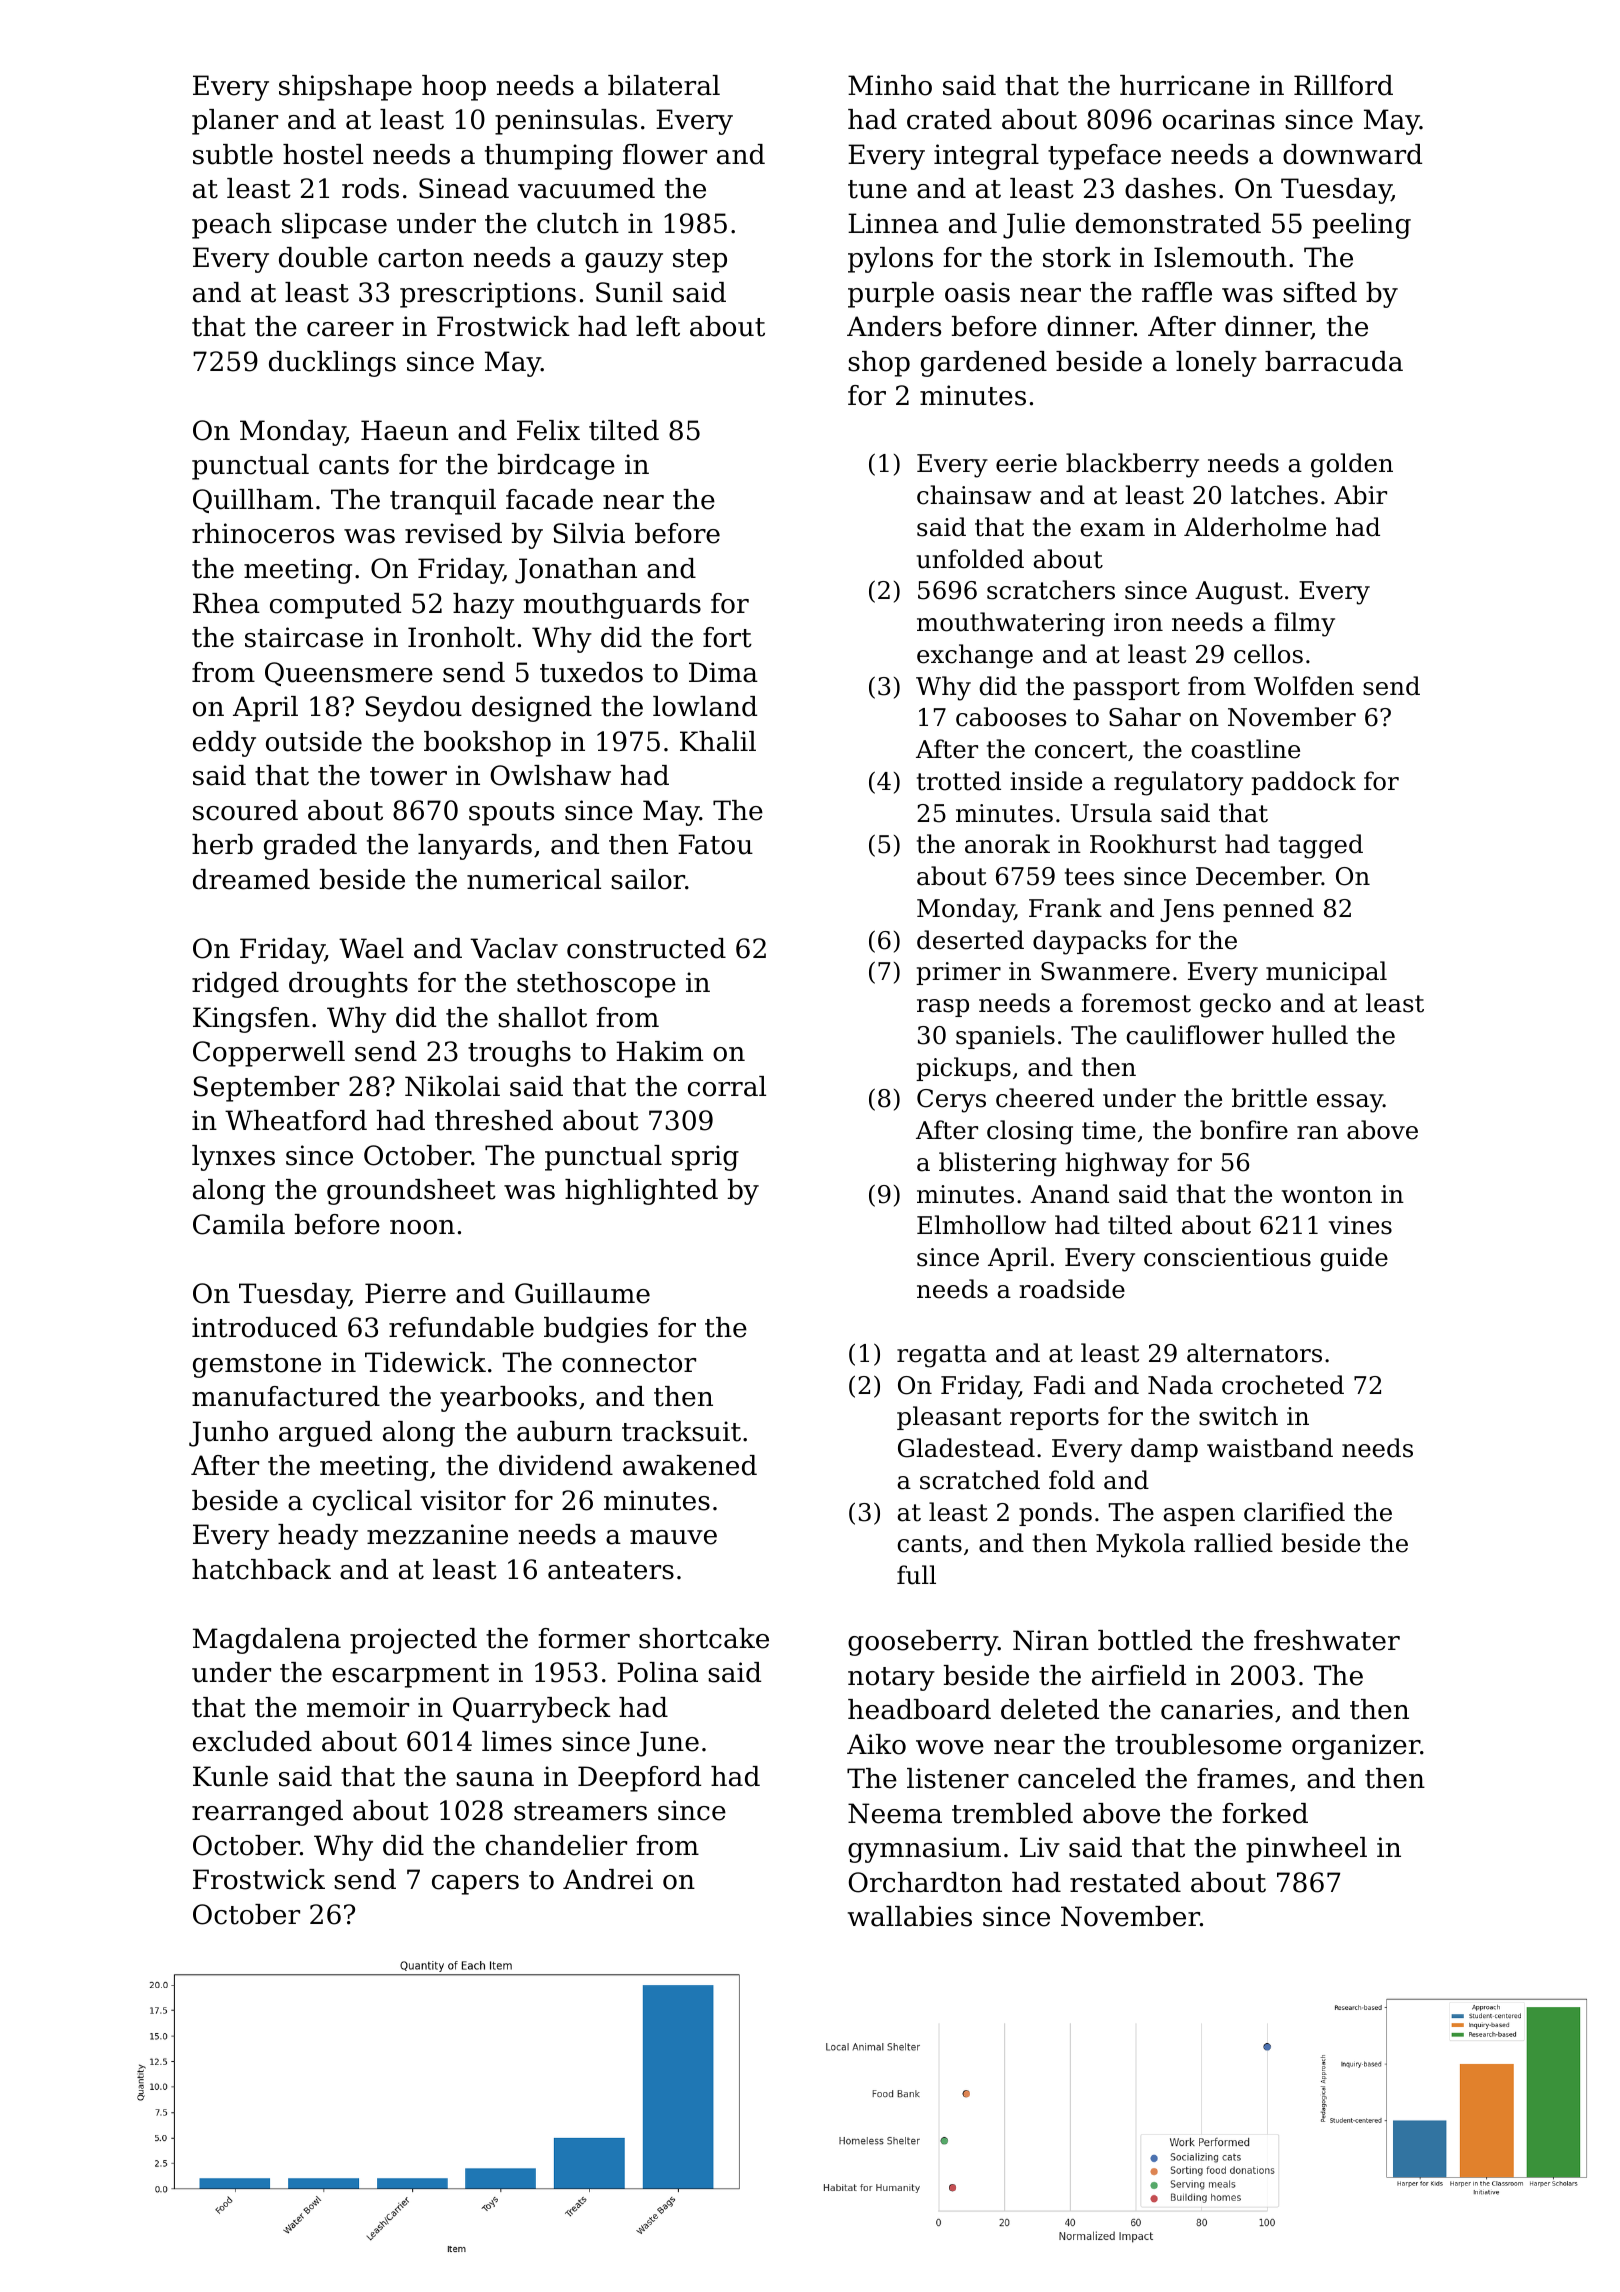  I want to click on cellos, so click(1268, 654).
